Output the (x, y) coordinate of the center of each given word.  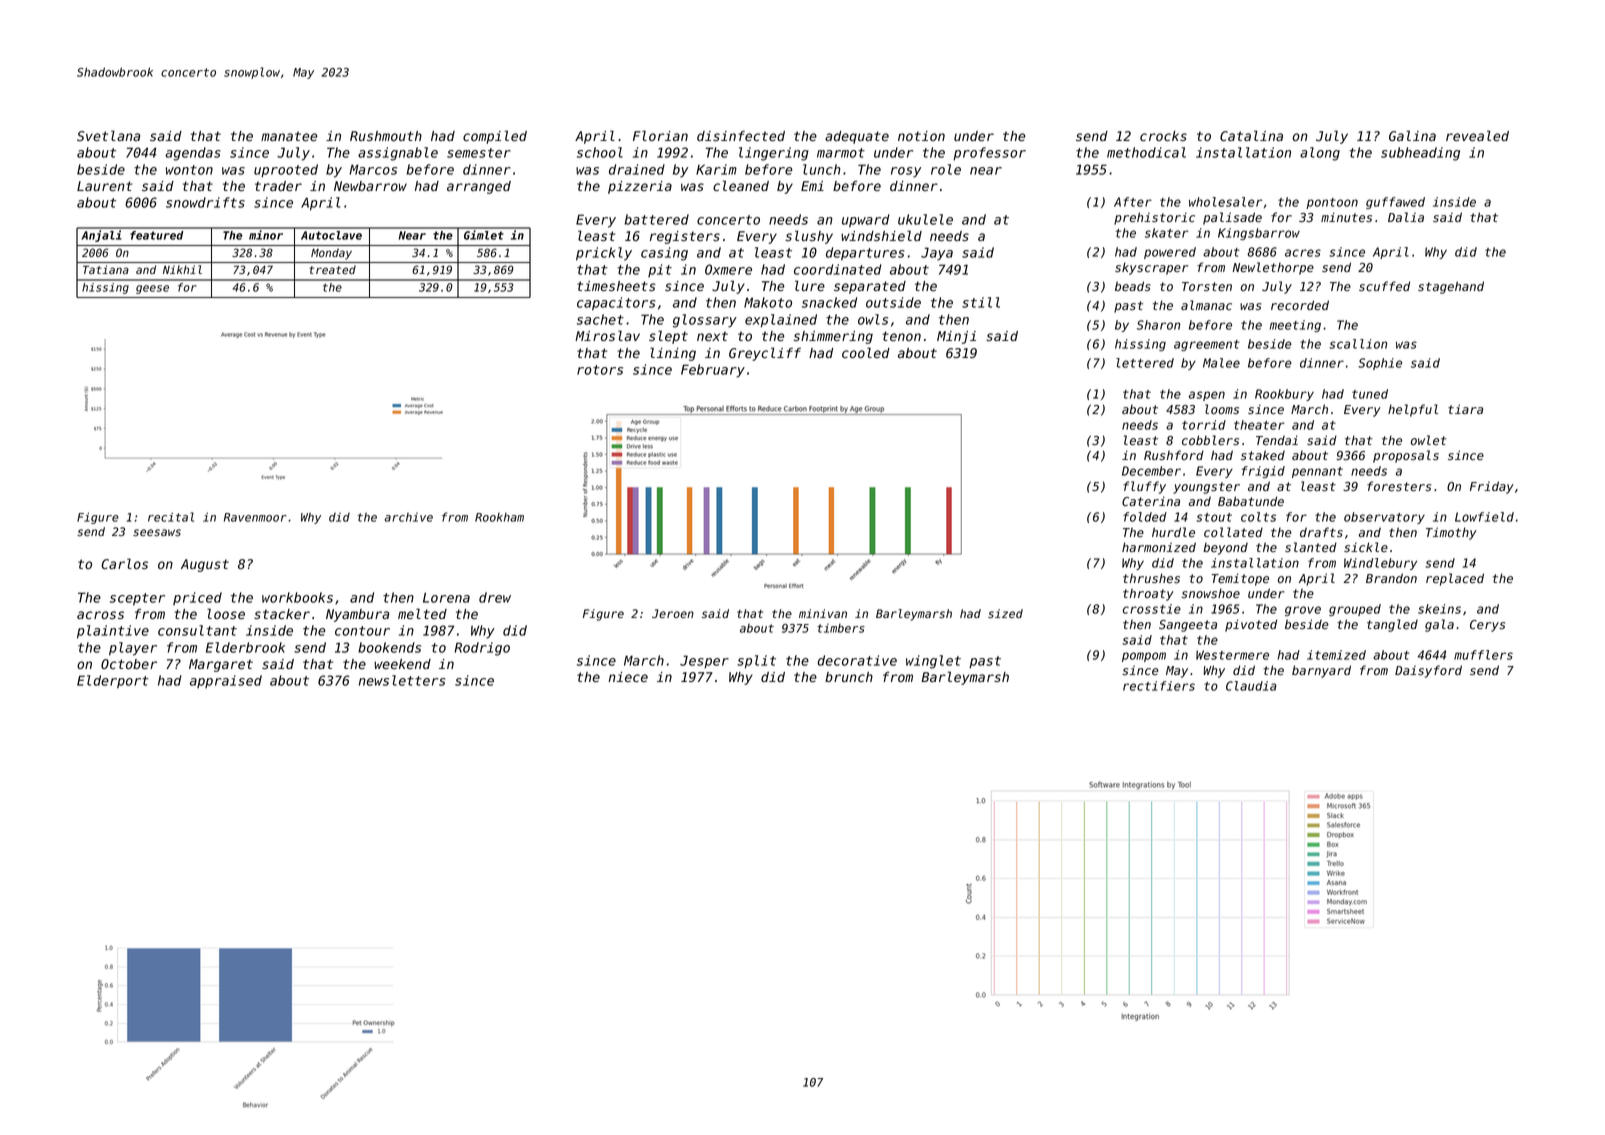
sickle (1366, 547)
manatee (289, 136)
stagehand (1451, 287)
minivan (823, 613)
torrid (1204, 425)
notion (921, 136)
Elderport (113, 682)
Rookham (499, 517)
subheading (1420, 154)
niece (628, 677)
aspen (1207, 396)
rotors (600, 370)
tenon (901, 336)
